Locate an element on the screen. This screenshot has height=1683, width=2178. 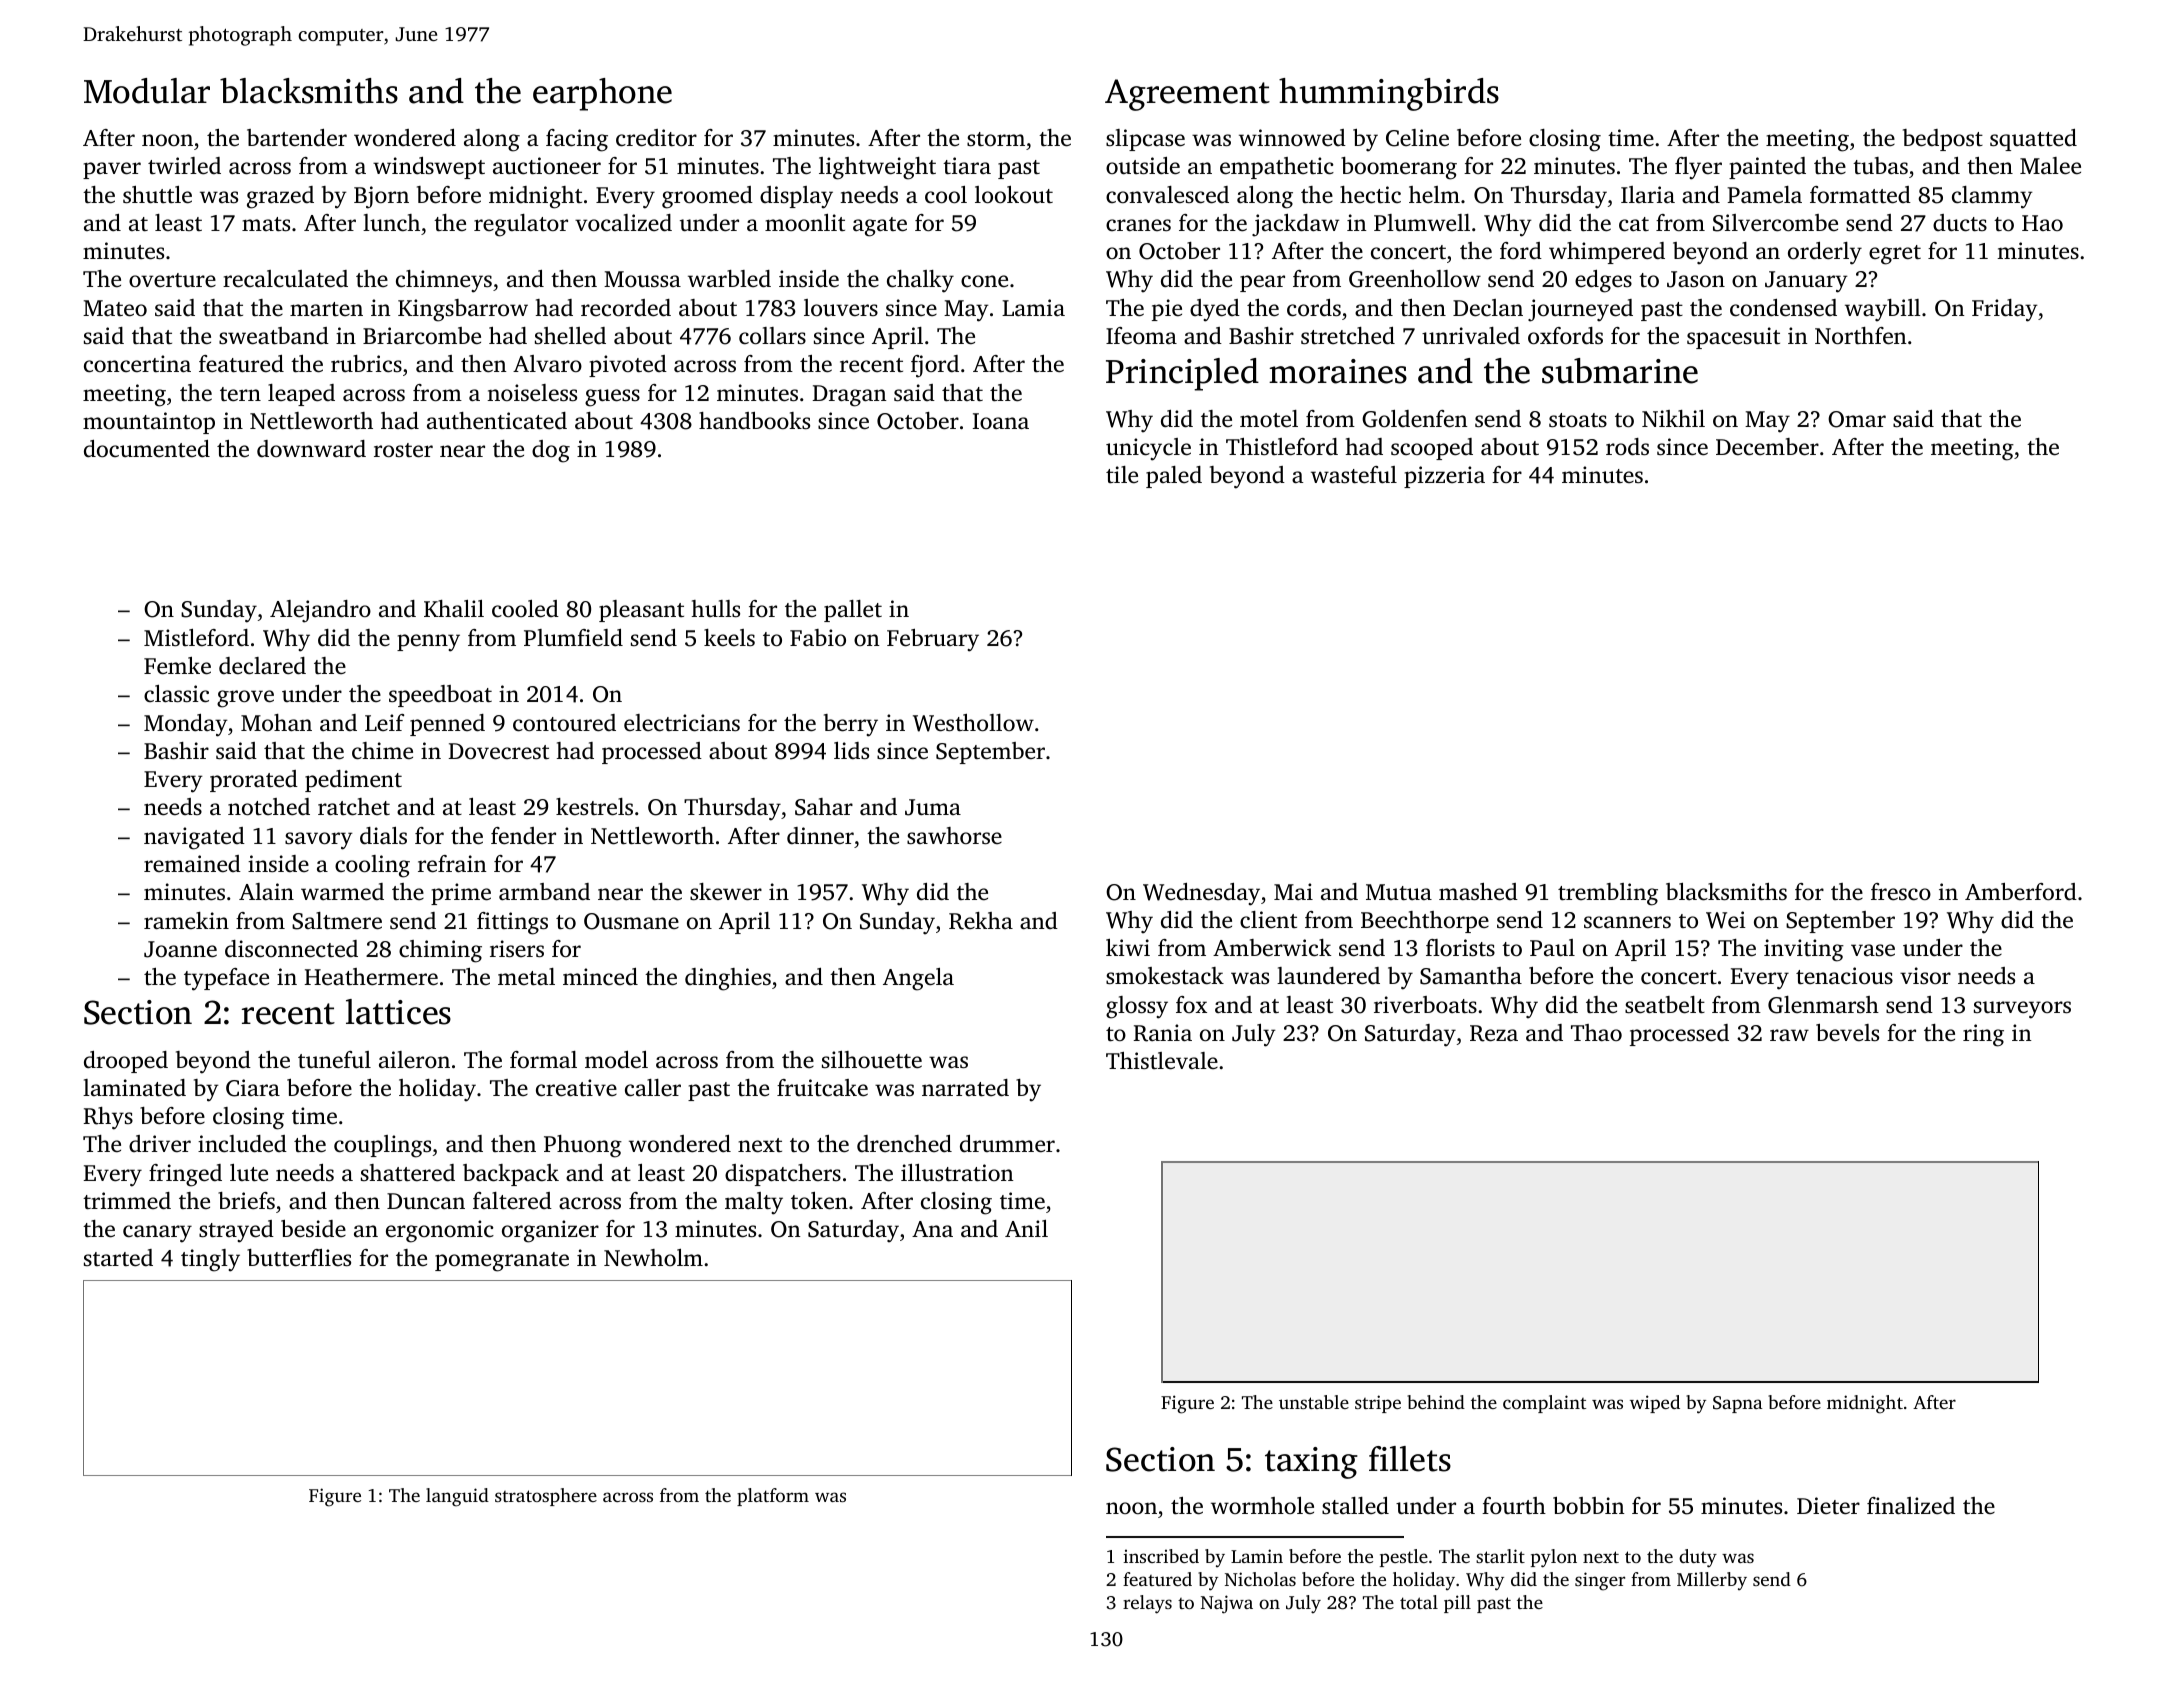
pizzeria is located at coordinates (1444, 477).
